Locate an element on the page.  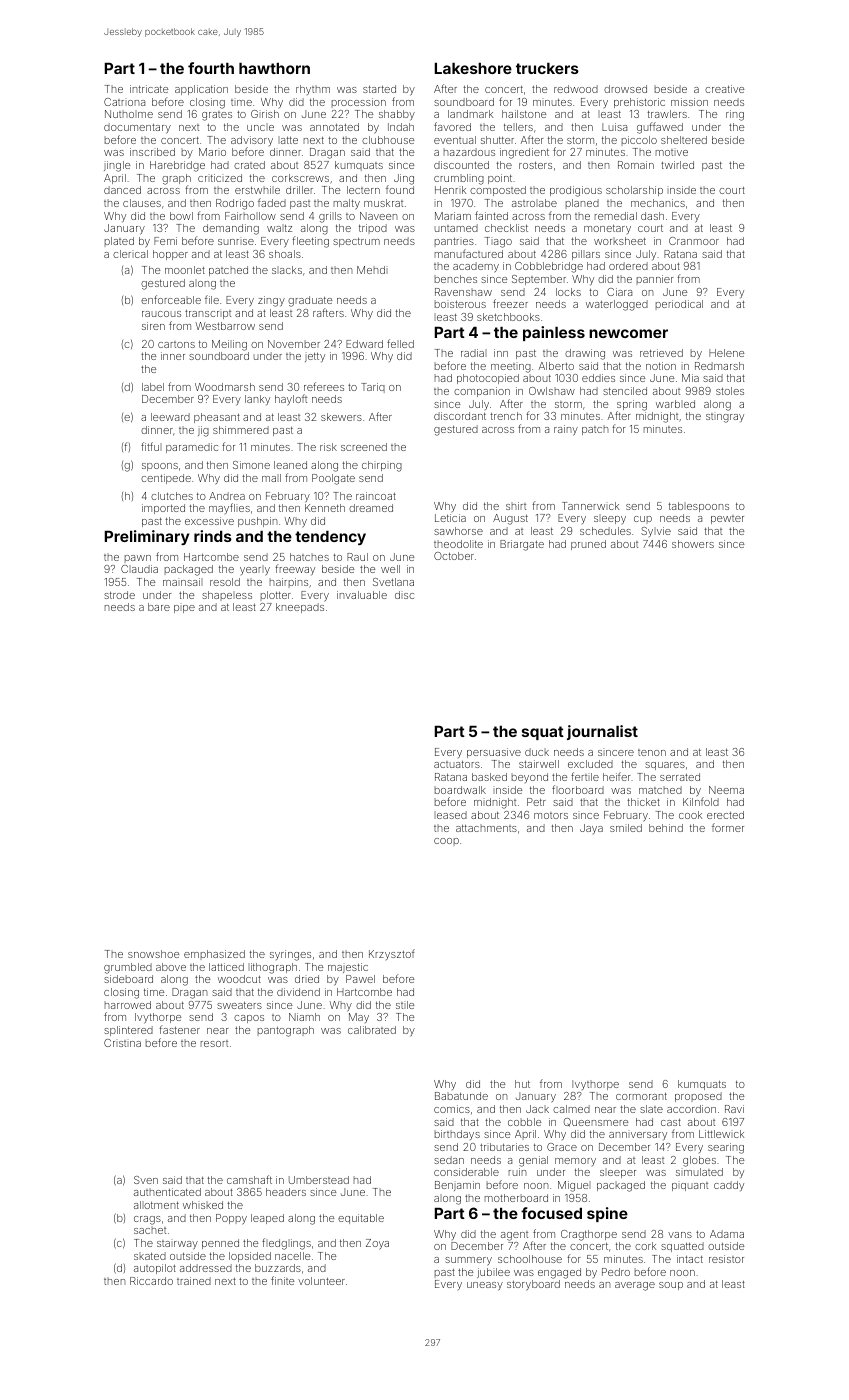
trained is located at coordinates (194, 1281).
